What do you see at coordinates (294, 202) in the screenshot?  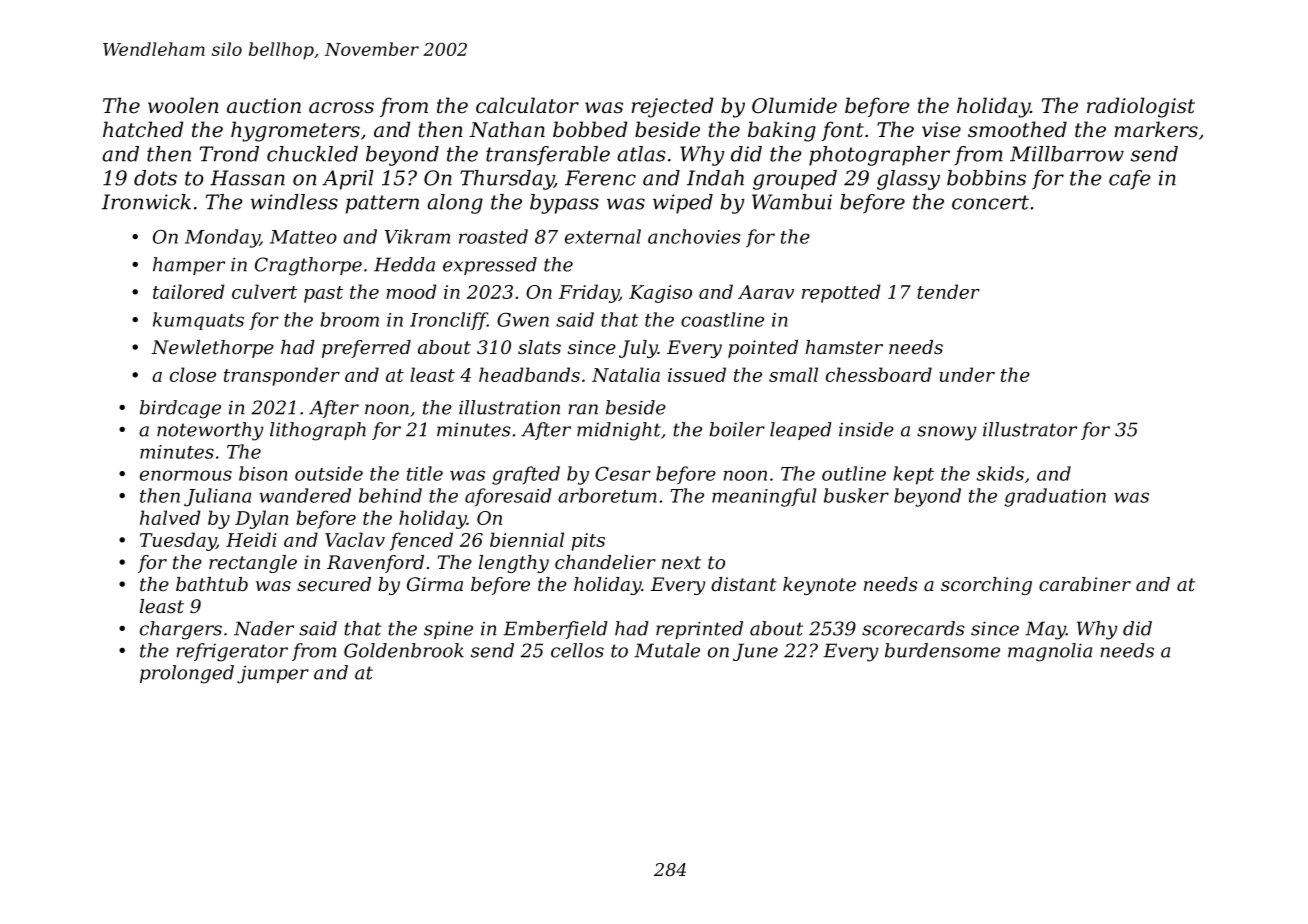 I see `windless` at bounding box center [294, 202].
